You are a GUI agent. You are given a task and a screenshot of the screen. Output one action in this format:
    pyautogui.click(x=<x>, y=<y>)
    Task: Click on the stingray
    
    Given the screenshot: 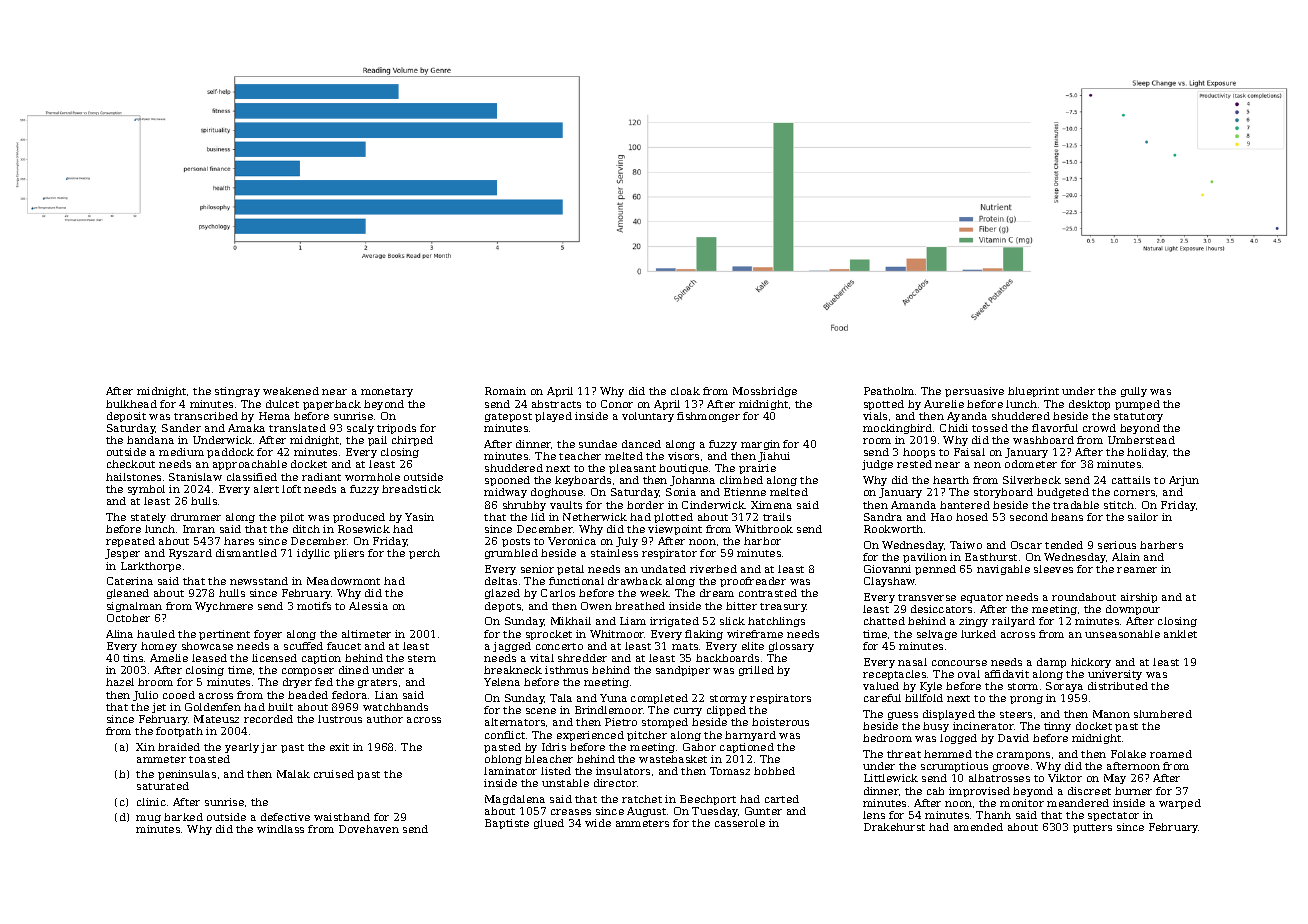 What is the action you would take?
    pyautogui.click(x=237, y=392)
